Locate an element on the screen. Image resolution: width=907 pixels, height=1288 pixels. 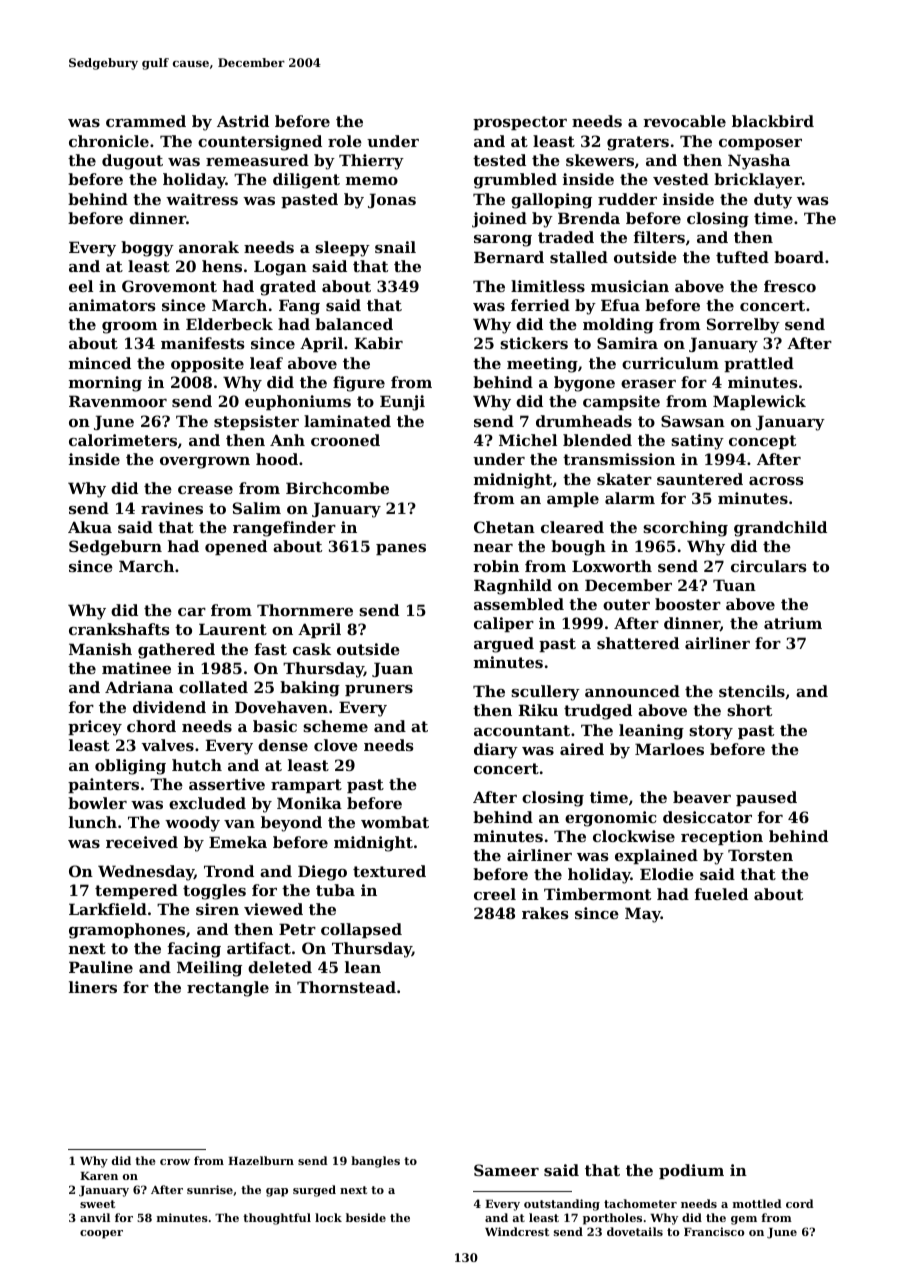
Sameer is located at coordinates (506, 1170).
